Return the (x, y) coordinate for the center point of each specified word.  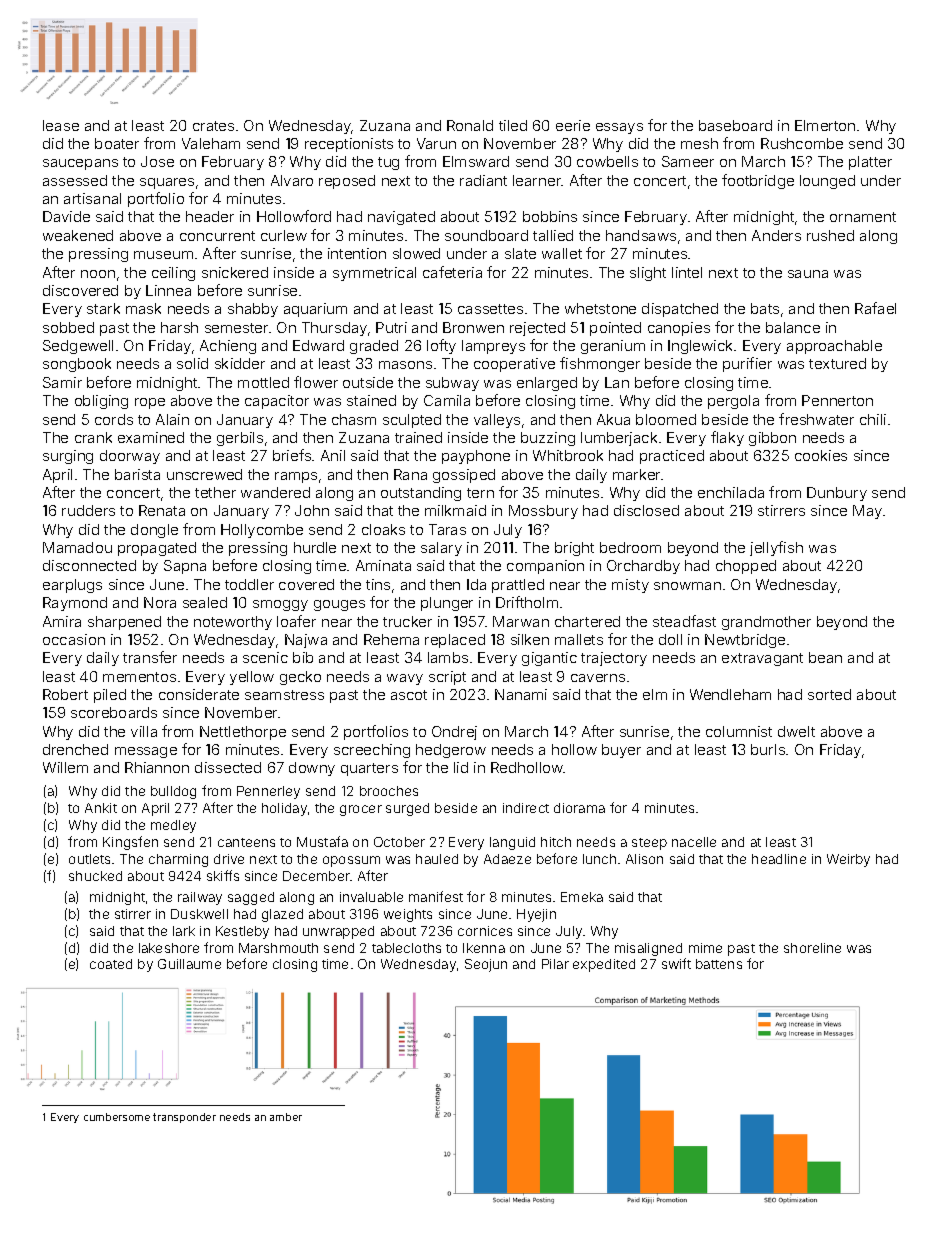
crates (213, 126)
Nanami (521, 694)
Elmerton (825, 125)
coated (111, 964)
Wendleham (730, 694)
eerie (573, 125)
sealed (205, 602)
